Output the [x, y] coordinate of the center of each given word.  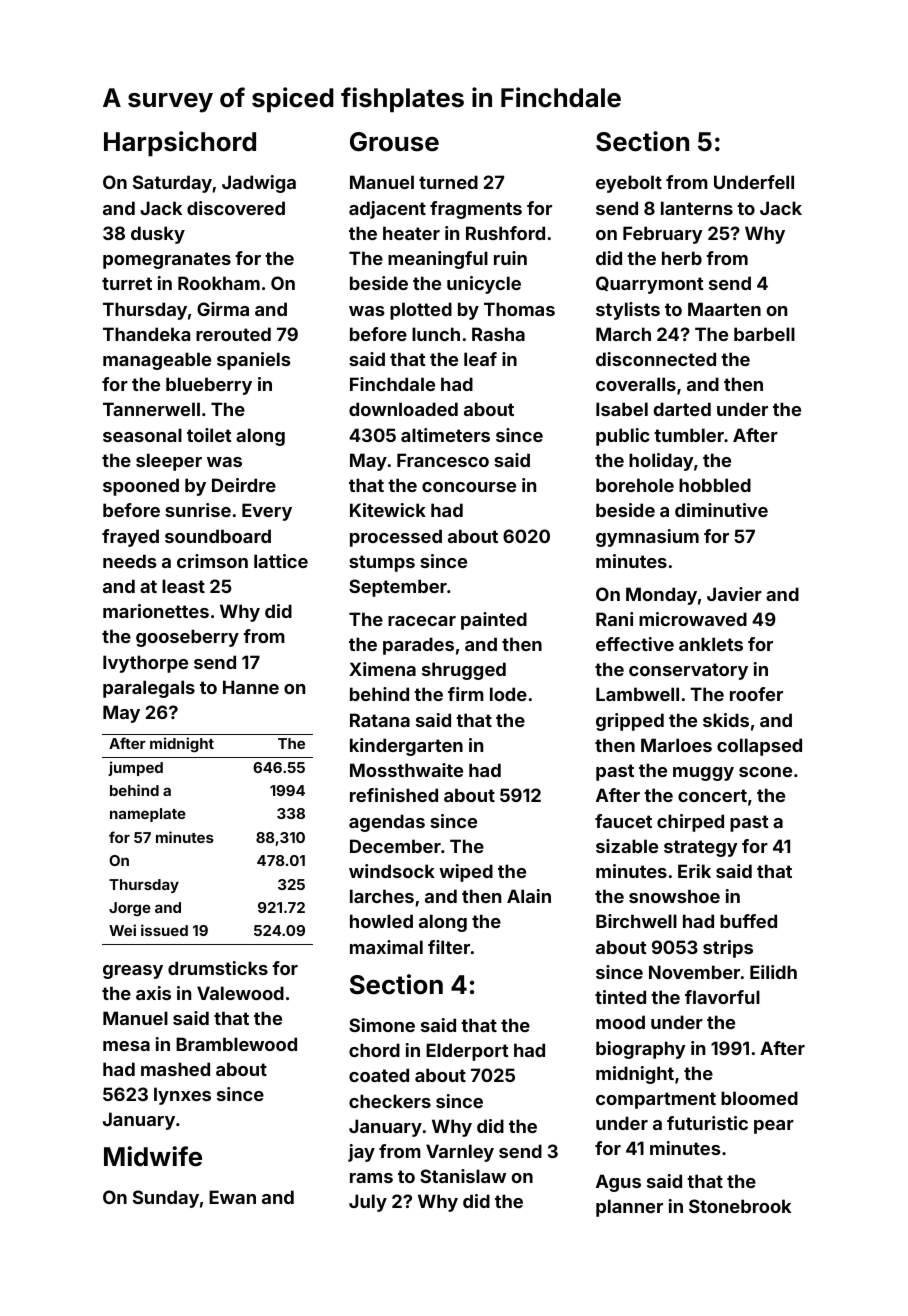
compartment [656, 1100]
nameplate [148, 815]
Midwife [153, 1156]
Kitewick [388, 510]
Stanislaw [463, 1176]
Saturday [172, 184]
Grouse [394, 142]
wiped [466, 873]
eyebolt [629, 184]
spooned [141, 487]
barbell [764, 334]
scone [765, 772]
